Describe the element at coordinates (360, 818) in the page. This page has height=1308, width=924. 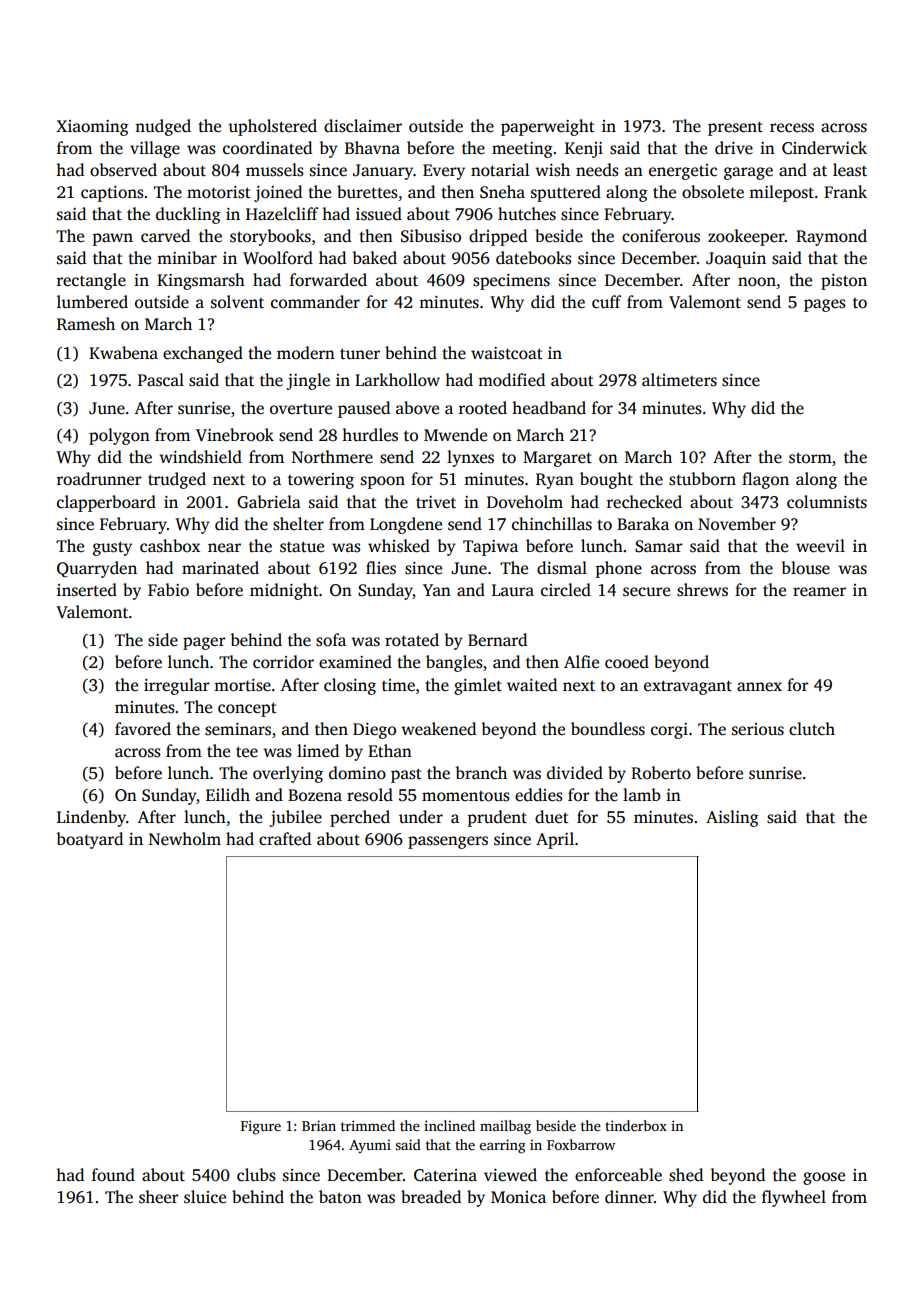
I see `perched` at that location.
